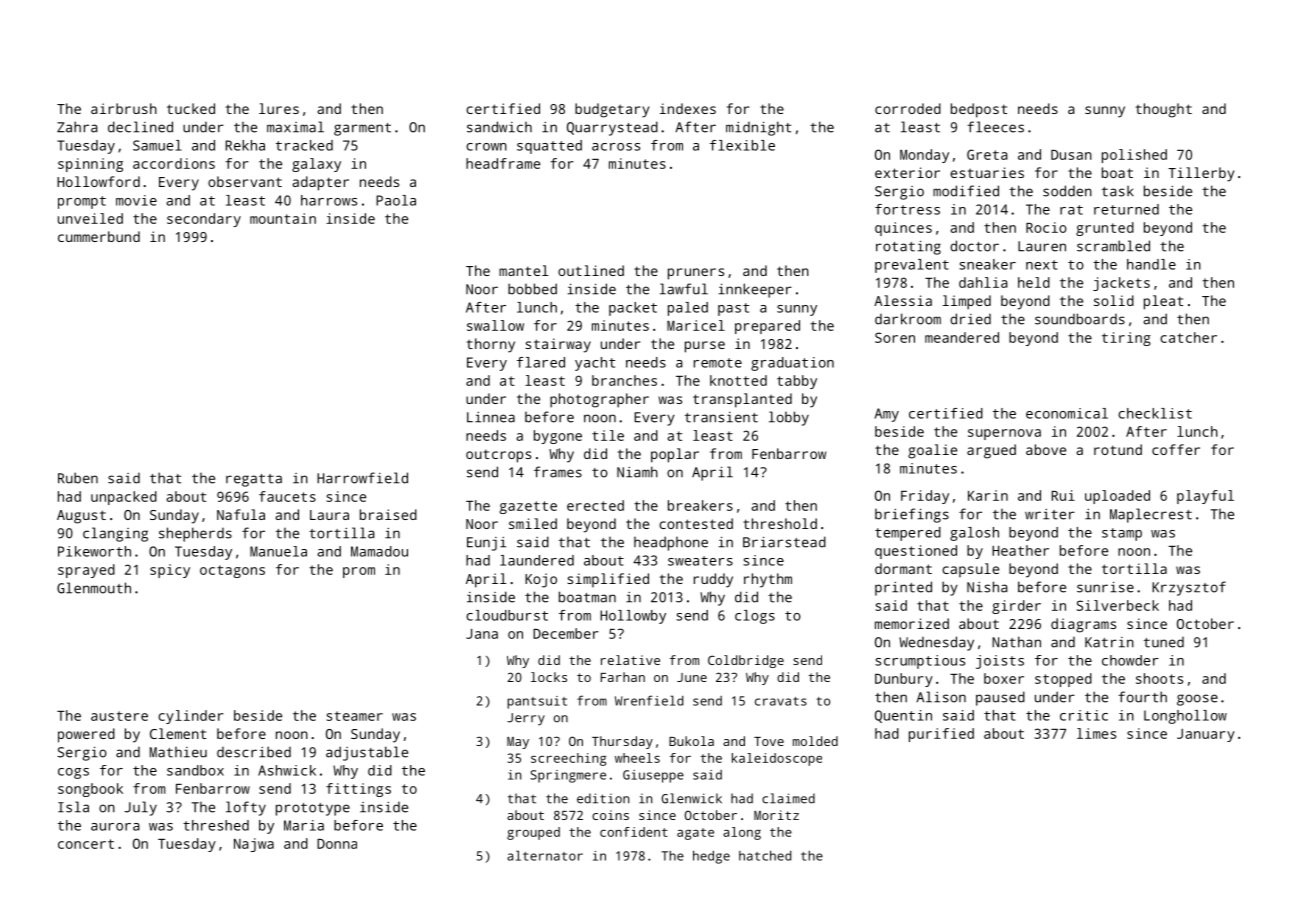  I want to click on budgetary, so click(612, 110).
